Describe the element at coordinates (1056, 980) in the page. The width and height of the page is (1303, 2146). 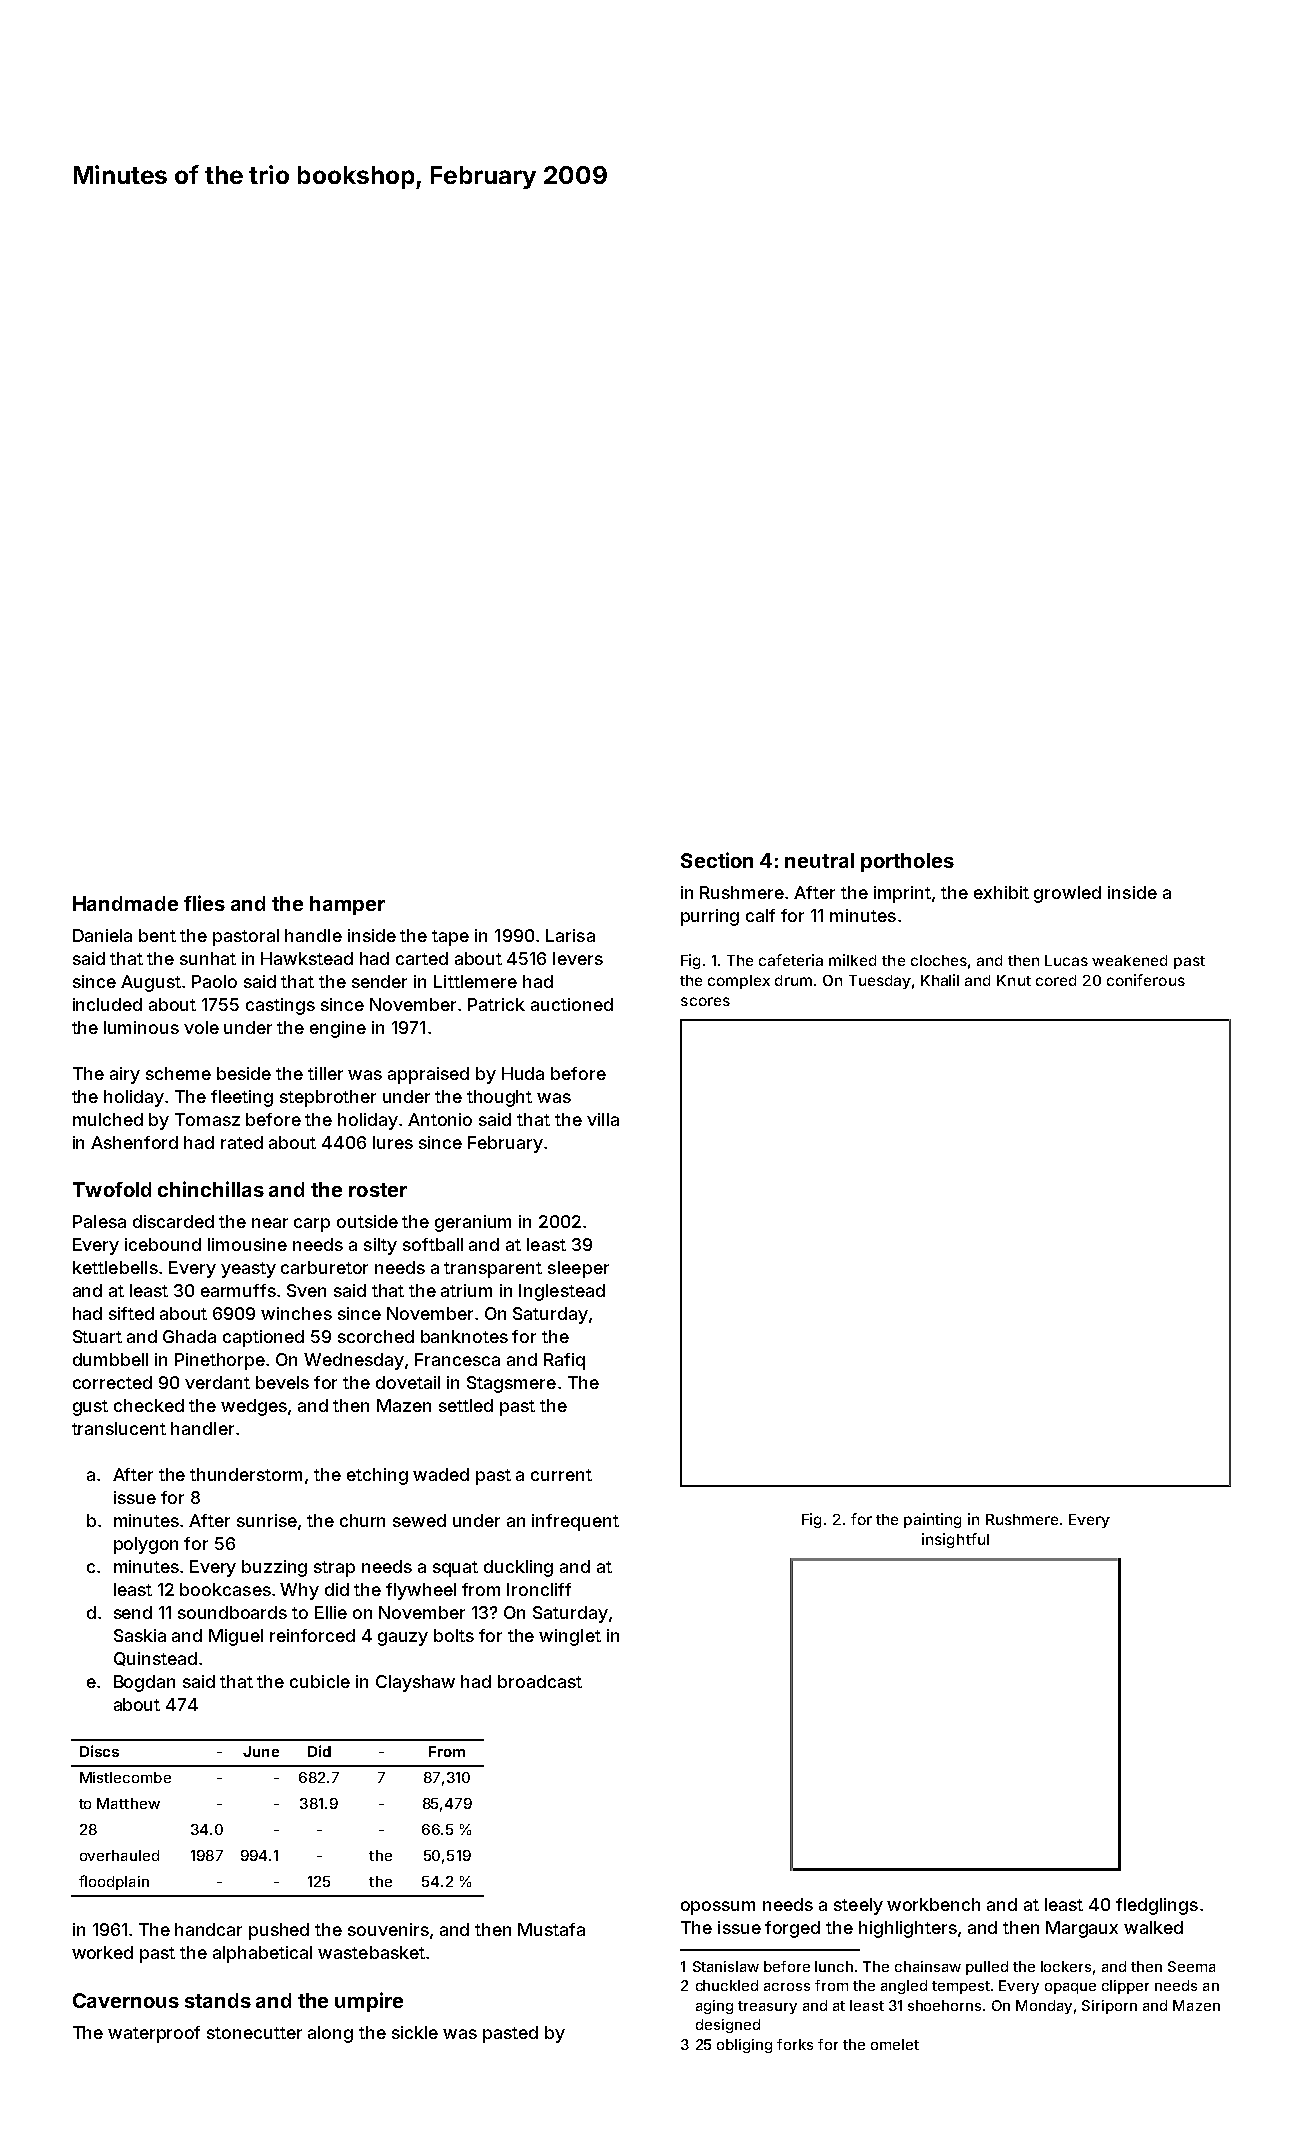
I see `cored` at that location.
